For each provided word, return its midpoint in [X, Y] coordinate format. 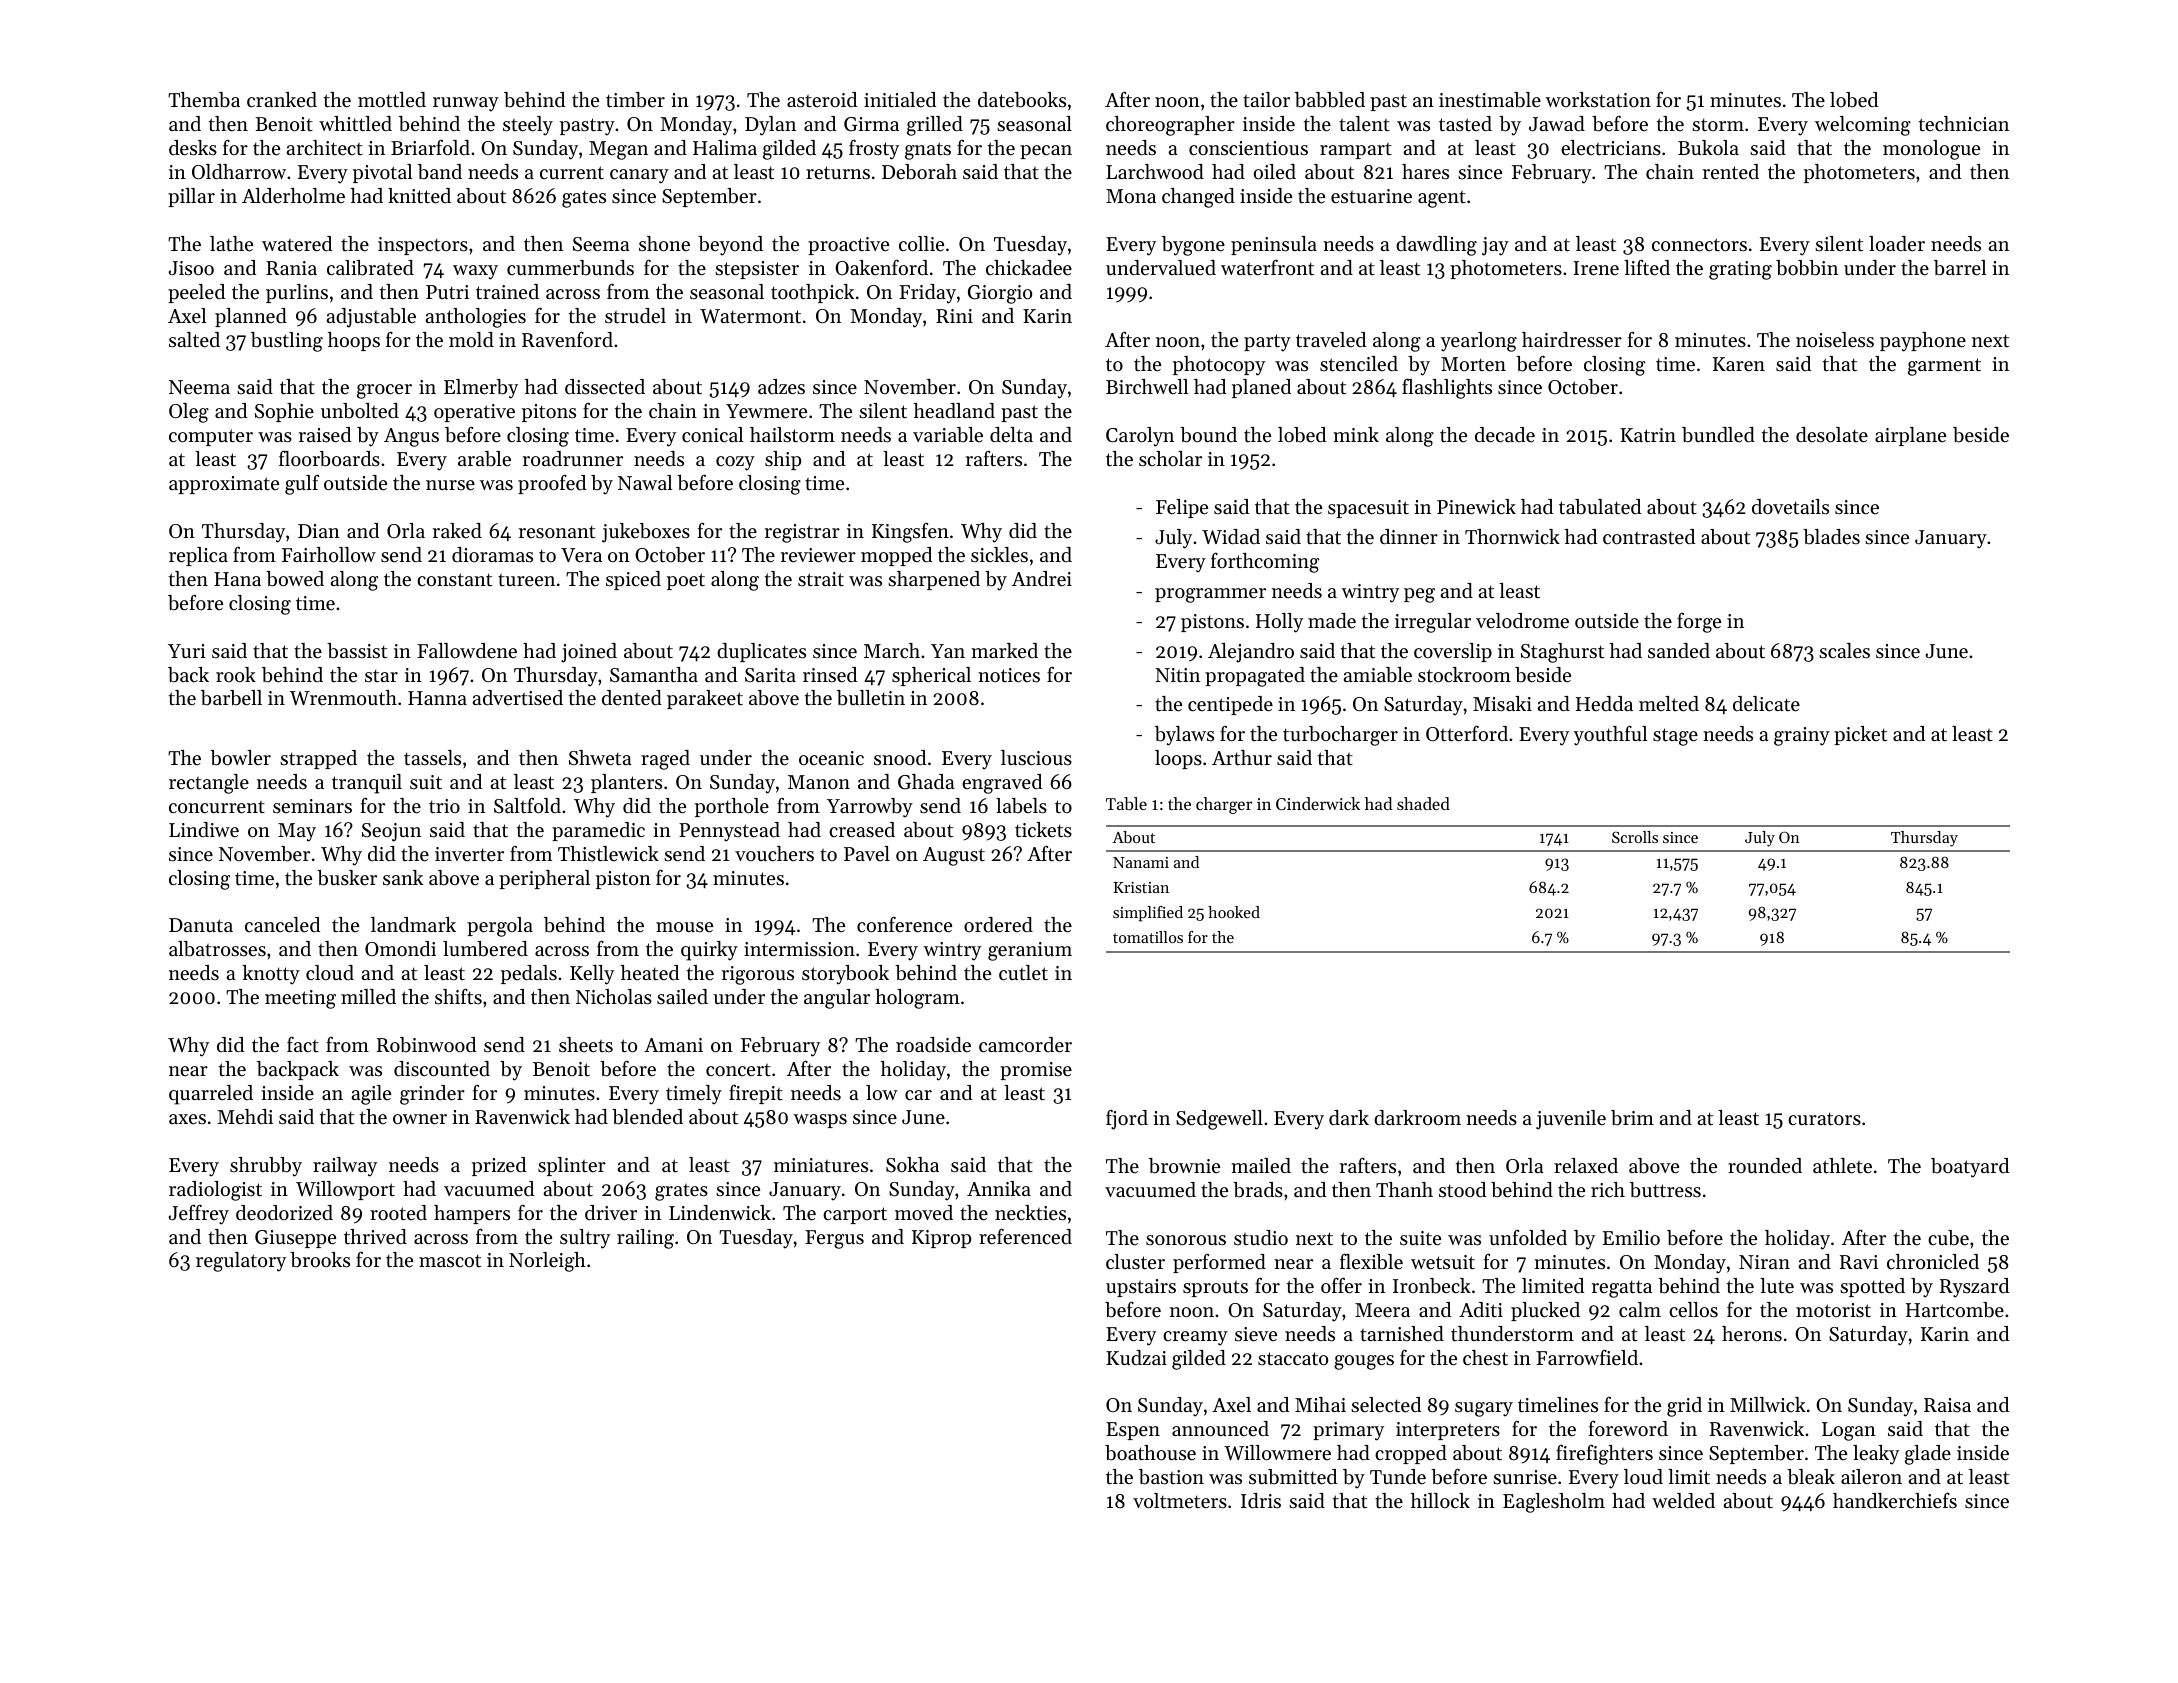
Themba [204, 100]
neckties [1030, 1213]
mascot [450, 1261]
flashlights [1447, 388]
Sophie [284, 412]
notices [1009, 675]
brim [1632, 1118]
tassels [432, 758]
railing [645, 1239]
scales [1844, 651]
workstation [1598, 100]
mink [1356, 434]
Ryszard [1974, 1288]
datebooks [1022, 100]
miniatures [821, 1165]
